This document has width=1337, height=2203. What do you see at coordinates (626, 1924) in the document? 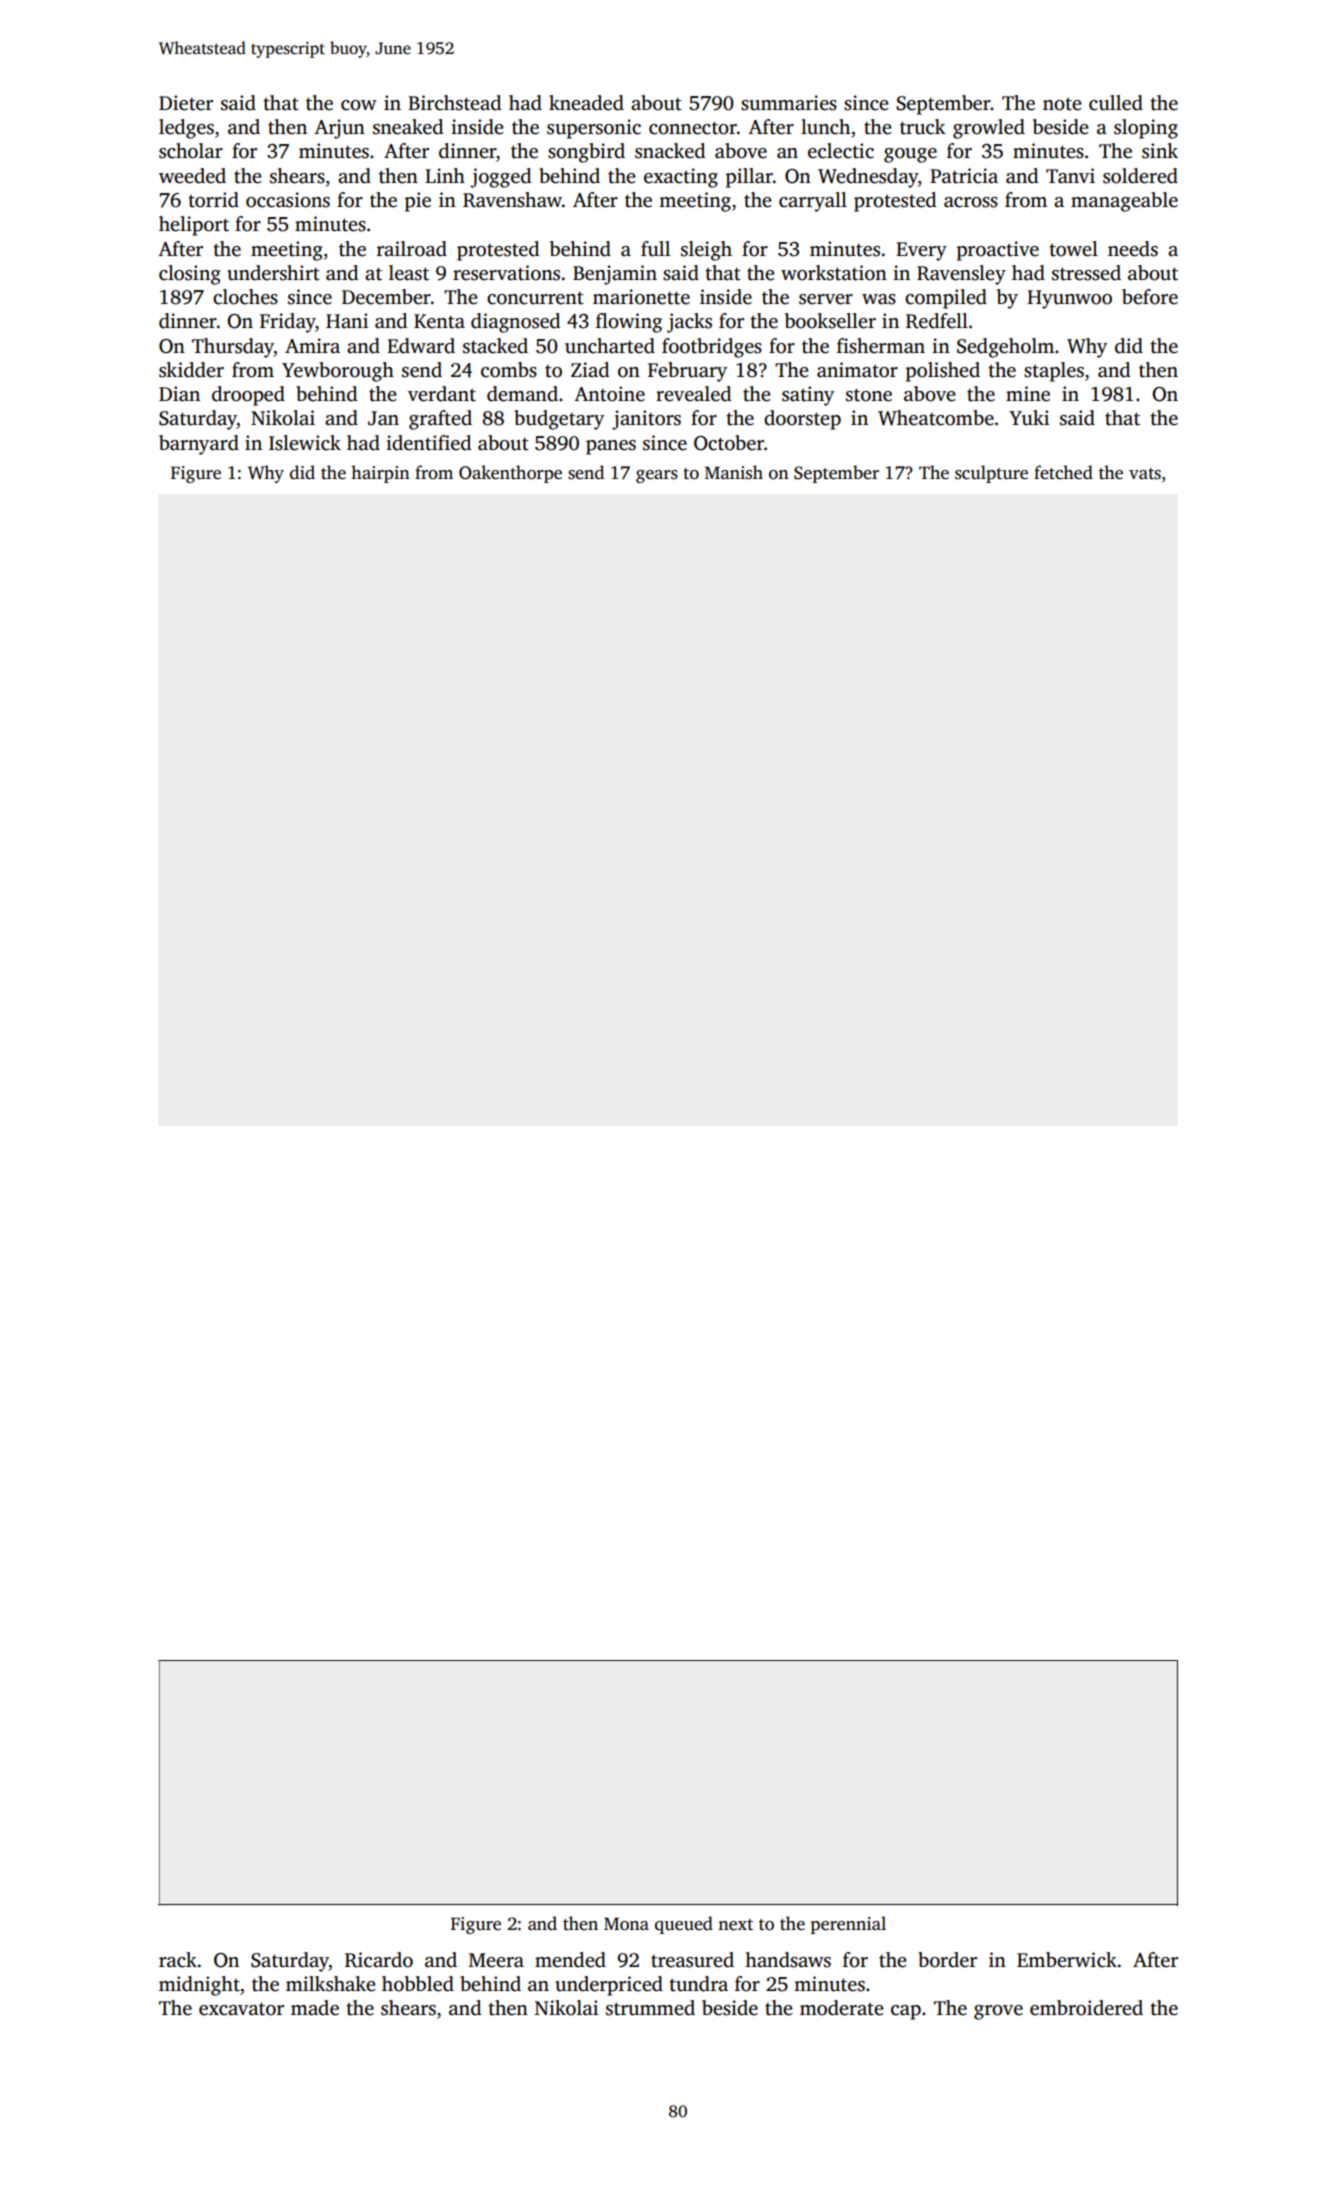
I see `Mona` at bounding box center [626, 1924].
